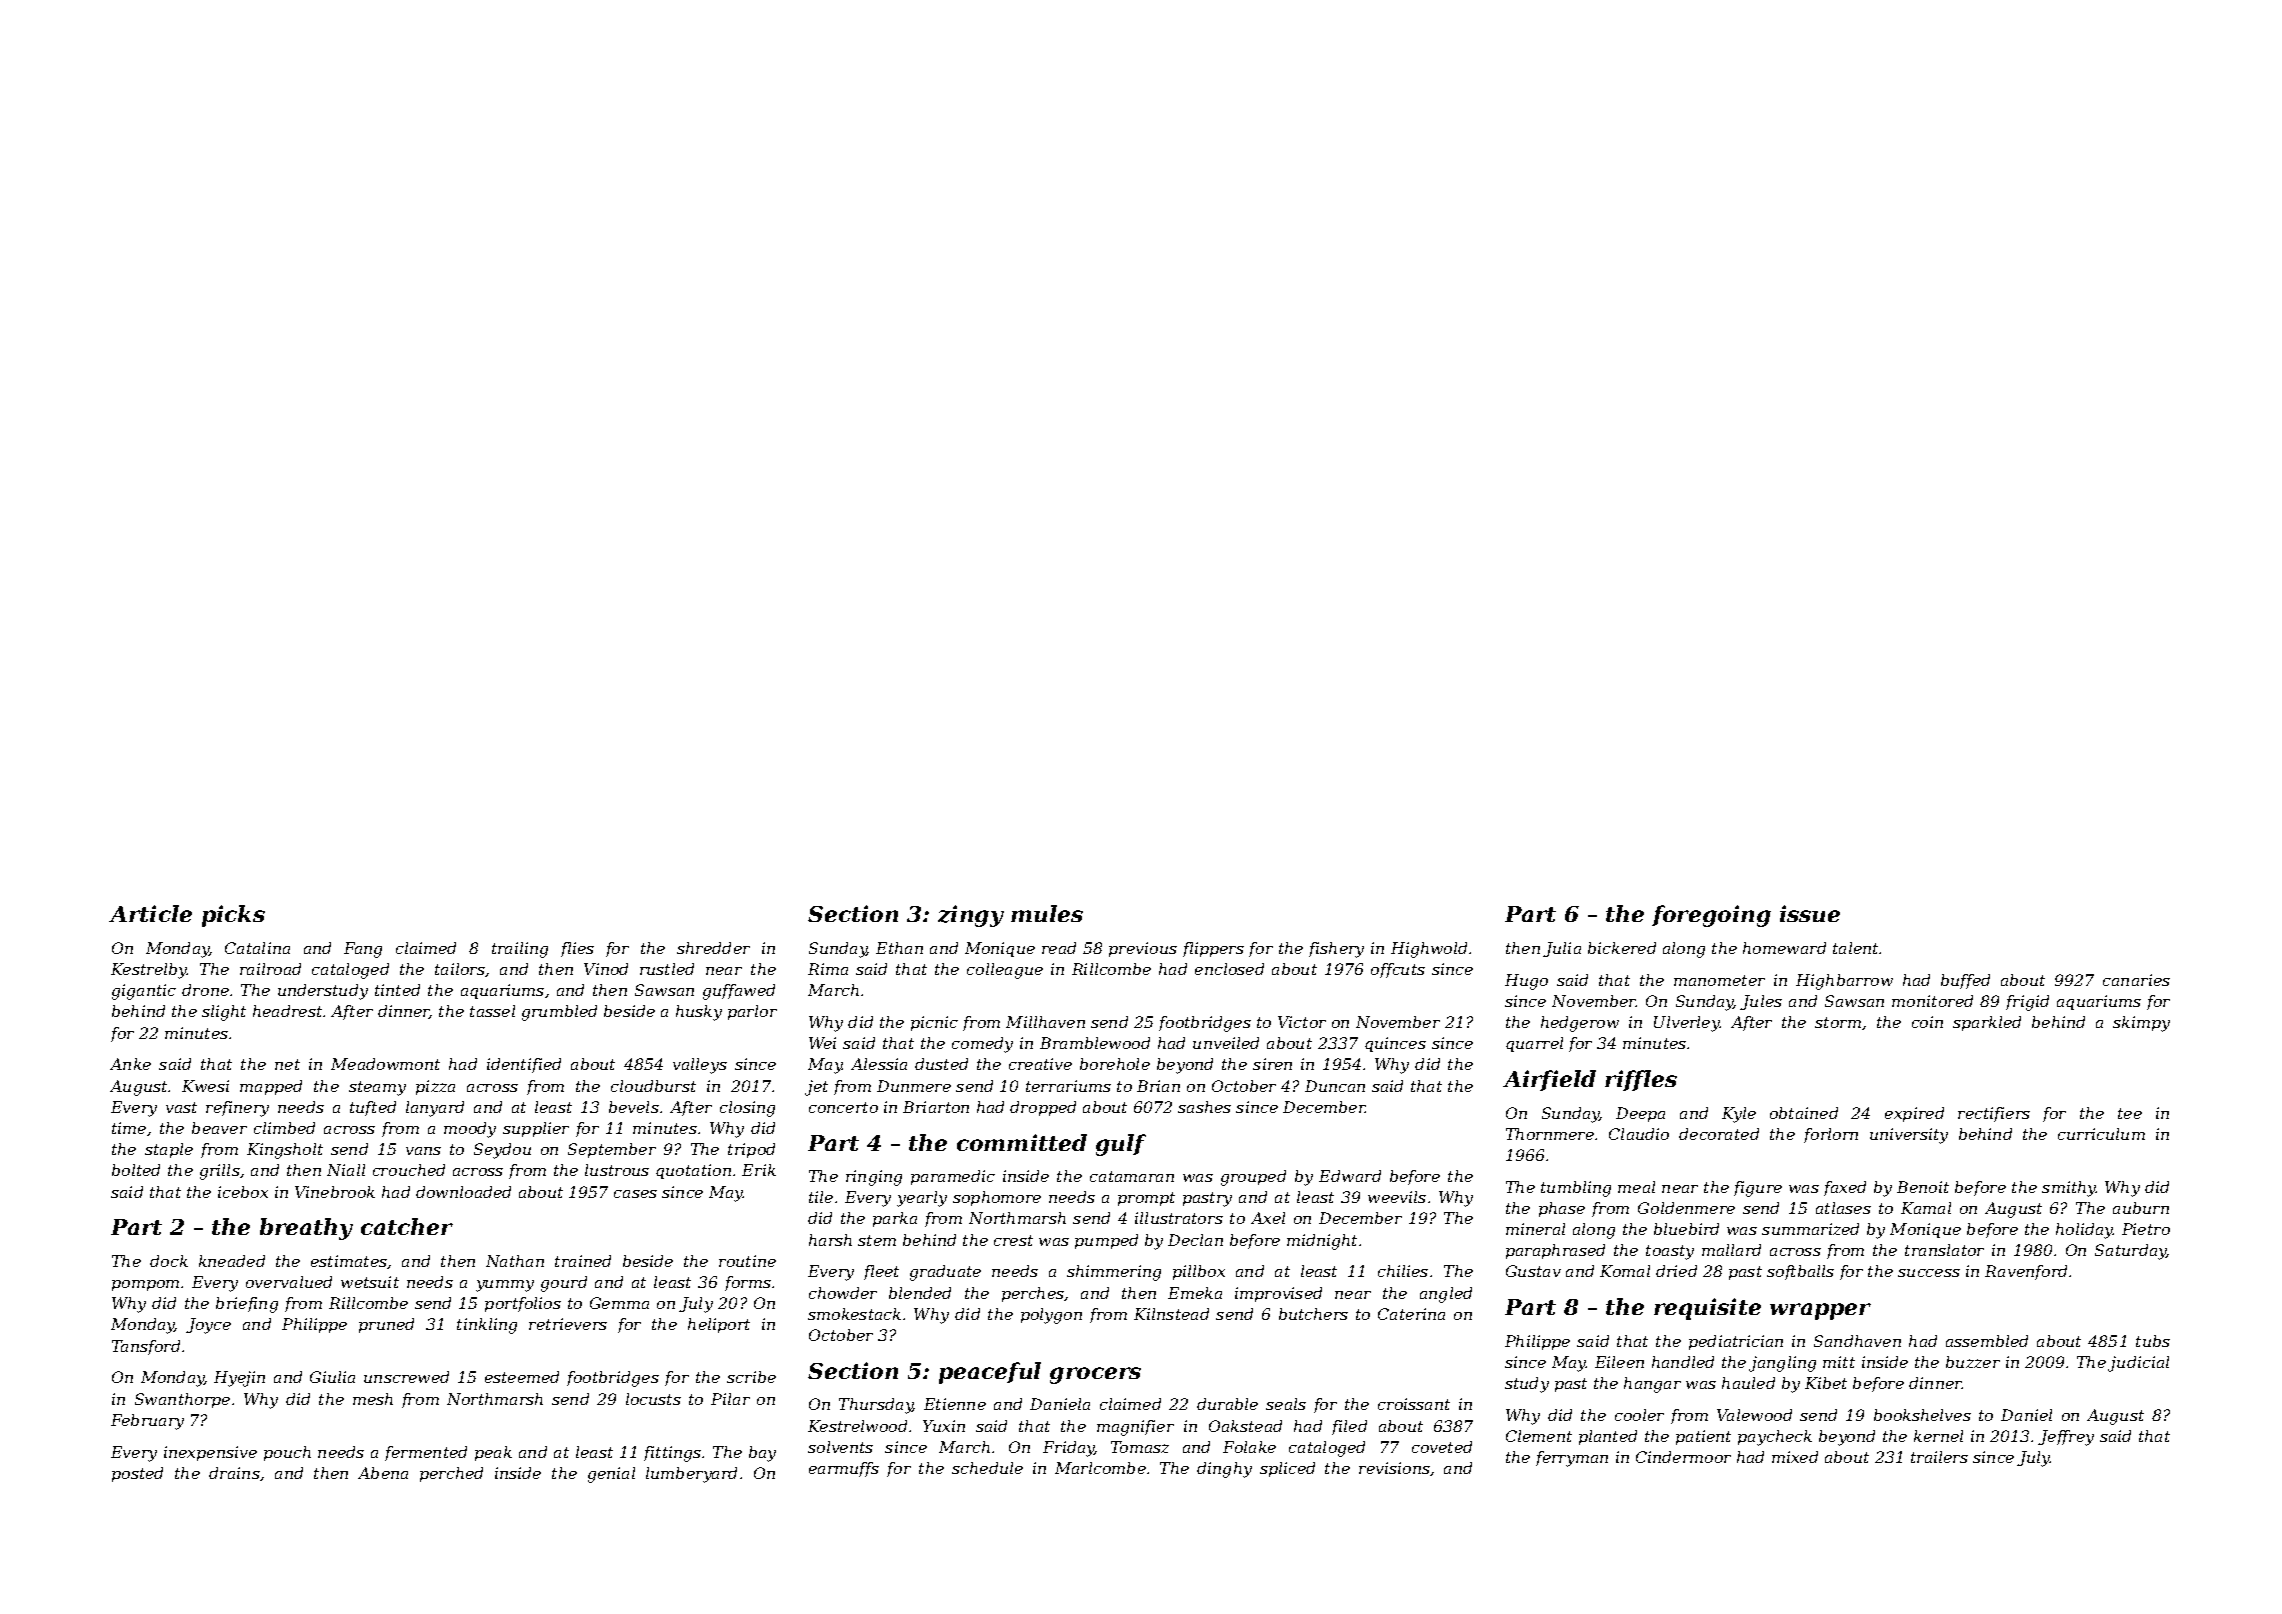 Image resolution: width=2282 pixels, height=1614 pixels. I want to click on unveiled, so click(1226, 1043).
